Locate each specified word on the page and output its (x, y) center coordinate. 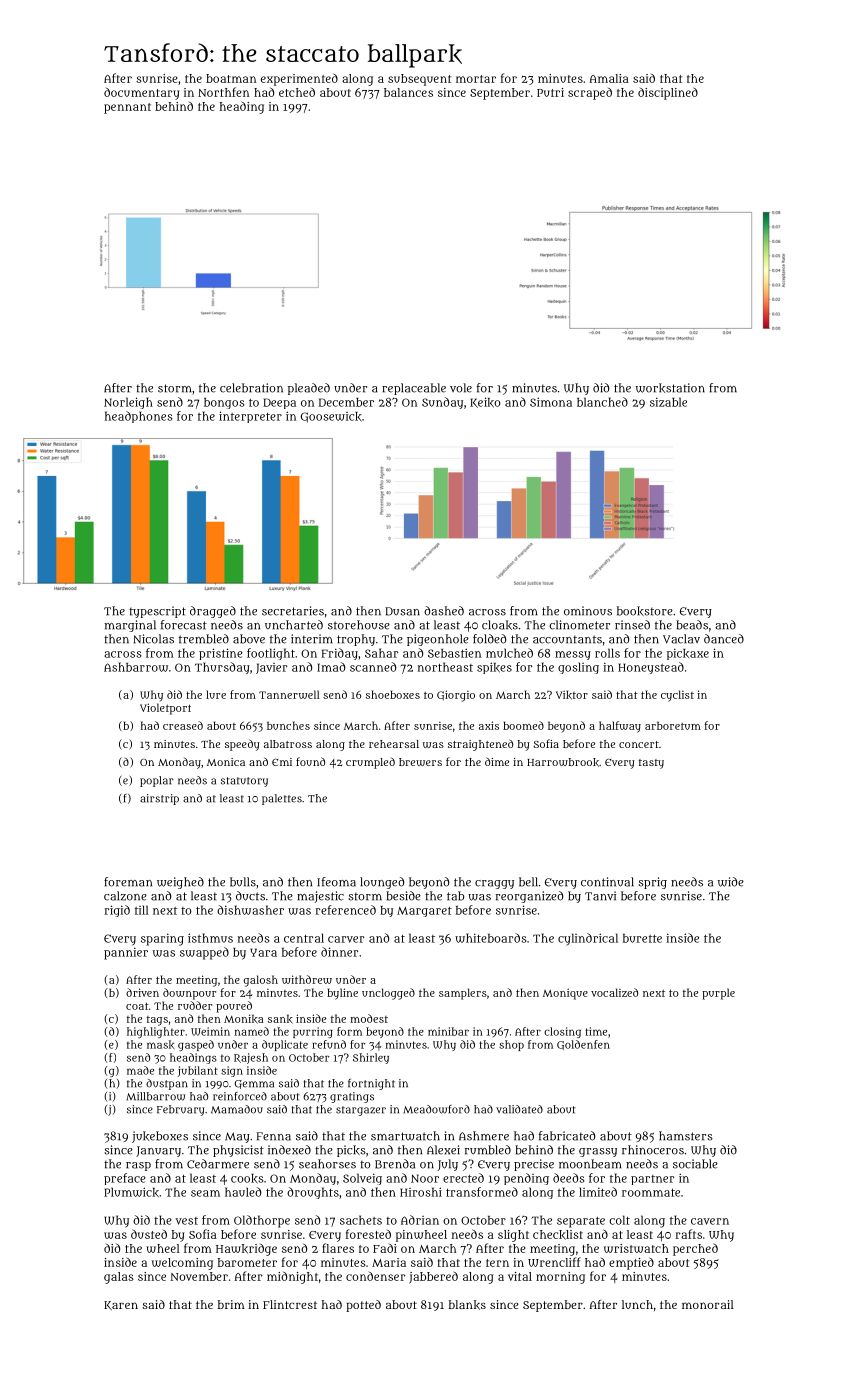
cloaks (500, 625)
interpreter (250, 417)
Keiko (485, 402)
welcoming (182, 1264)
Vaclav (681, 639)
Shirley (371, 1058)
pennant (127, 108)
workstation (670, 388)
